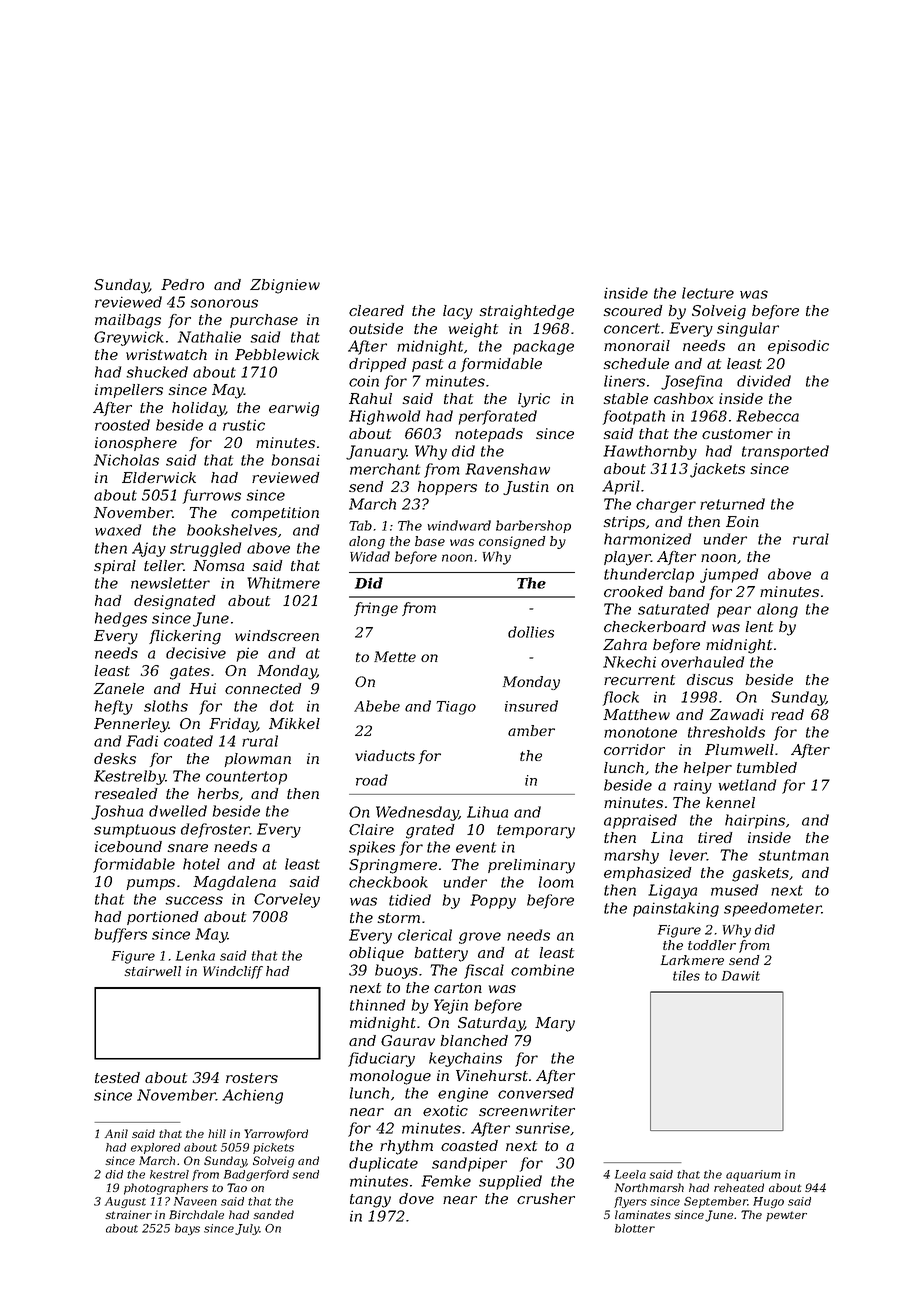 The height and width of the screenshot is (1308, 924). Describe the element at coordinates (798, 347) in the screenshot. I see `episodic` at that location.
